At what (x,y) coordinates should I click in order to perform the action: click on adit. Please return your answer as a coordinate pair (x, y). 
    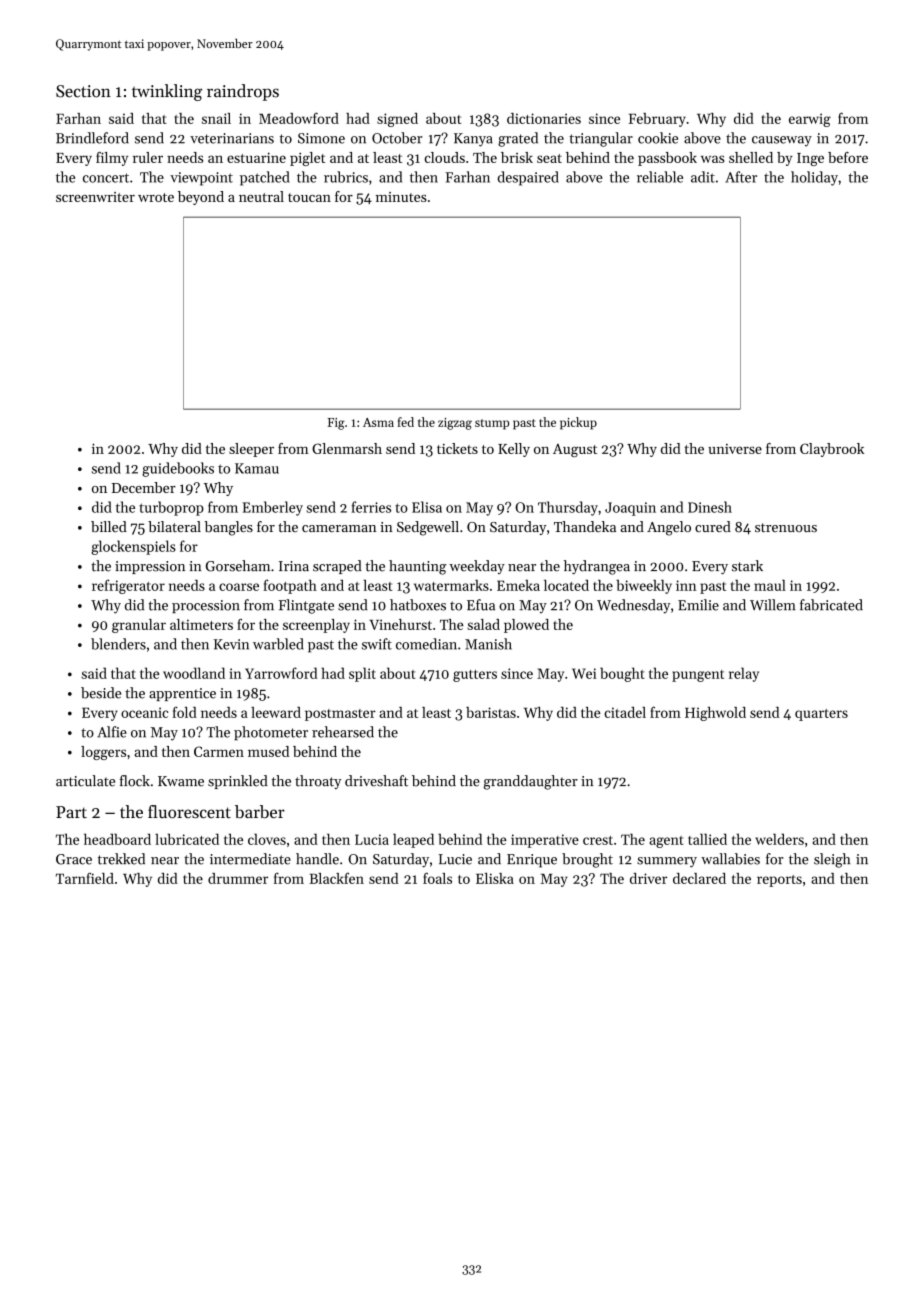
    Looking at the image, I should click on (703, 177).
